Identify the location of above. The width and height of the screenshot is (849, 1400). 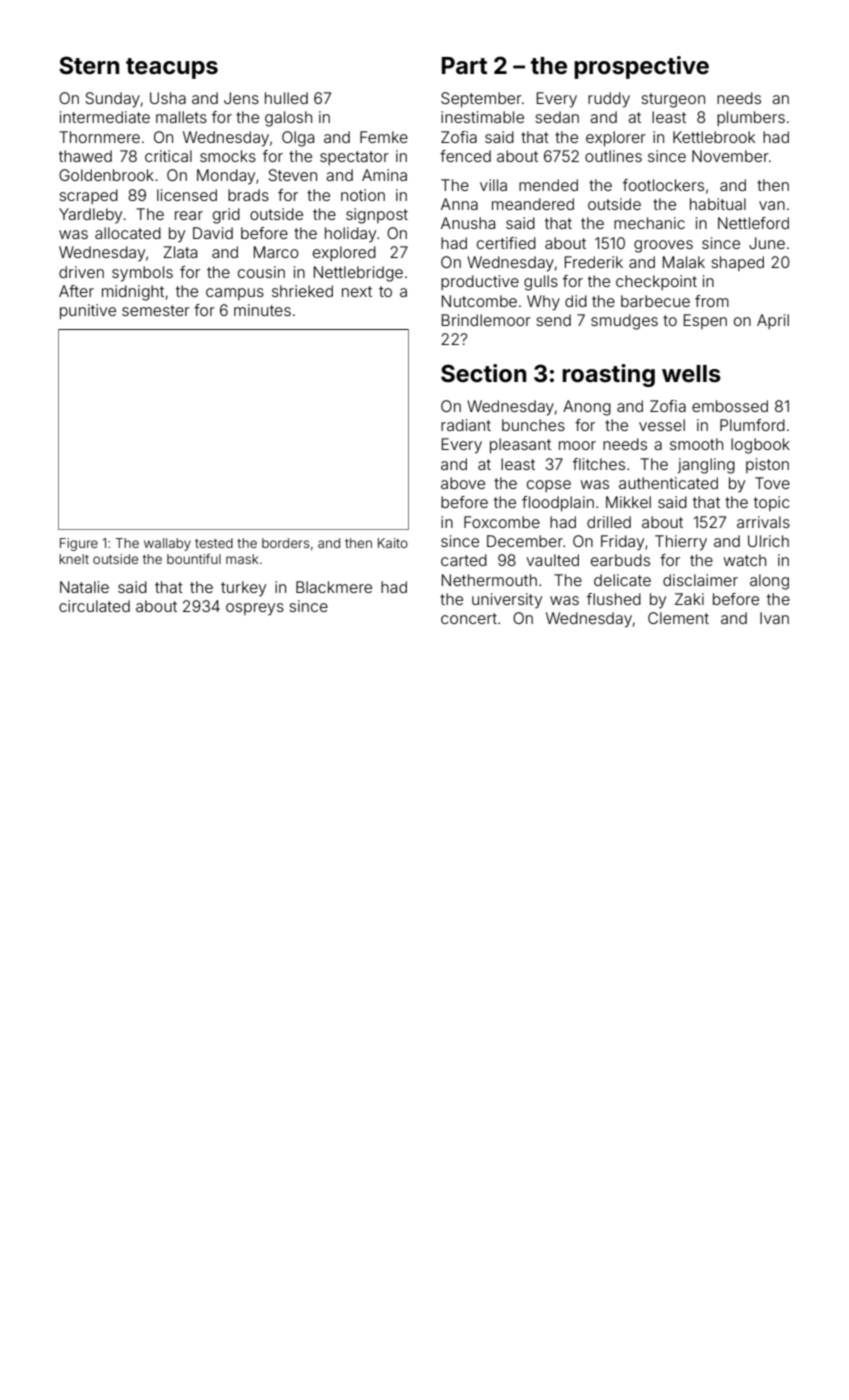
(463, 483).
